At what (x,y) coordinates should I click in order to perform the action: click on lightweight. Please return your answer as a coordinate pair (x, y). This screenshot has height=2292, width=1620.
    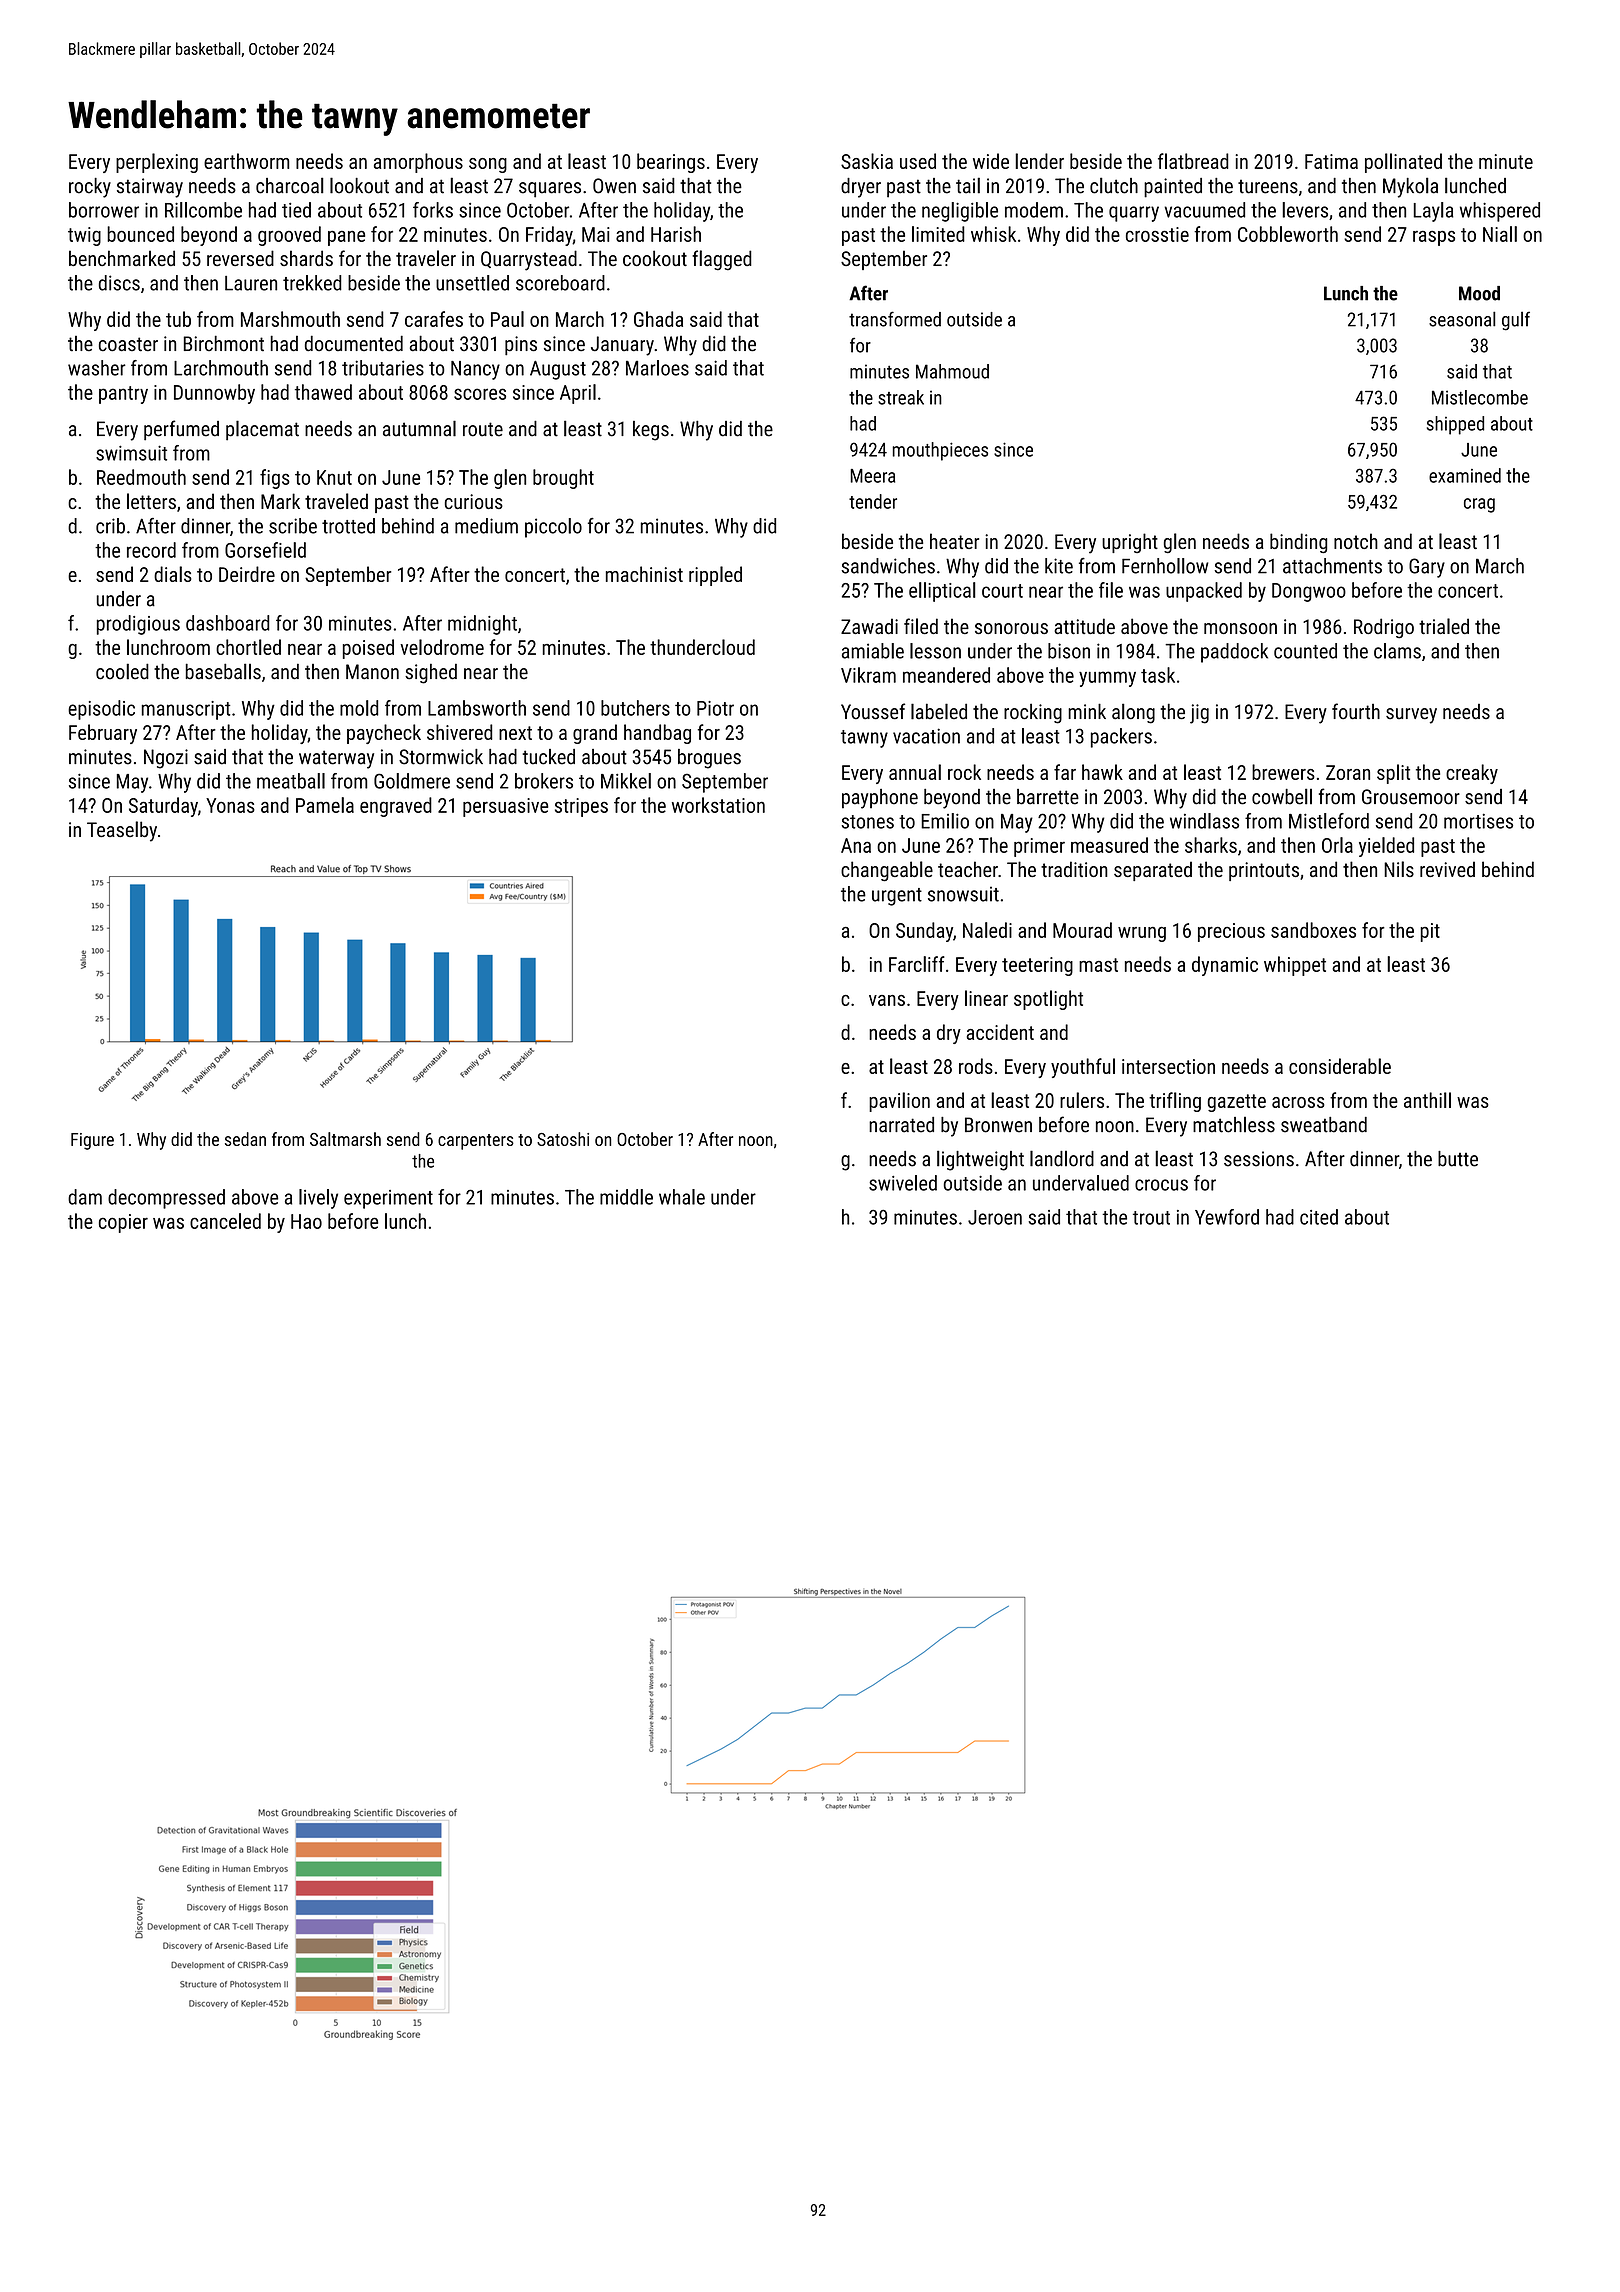
    Looking at the image, I should click on (980, 1160).
